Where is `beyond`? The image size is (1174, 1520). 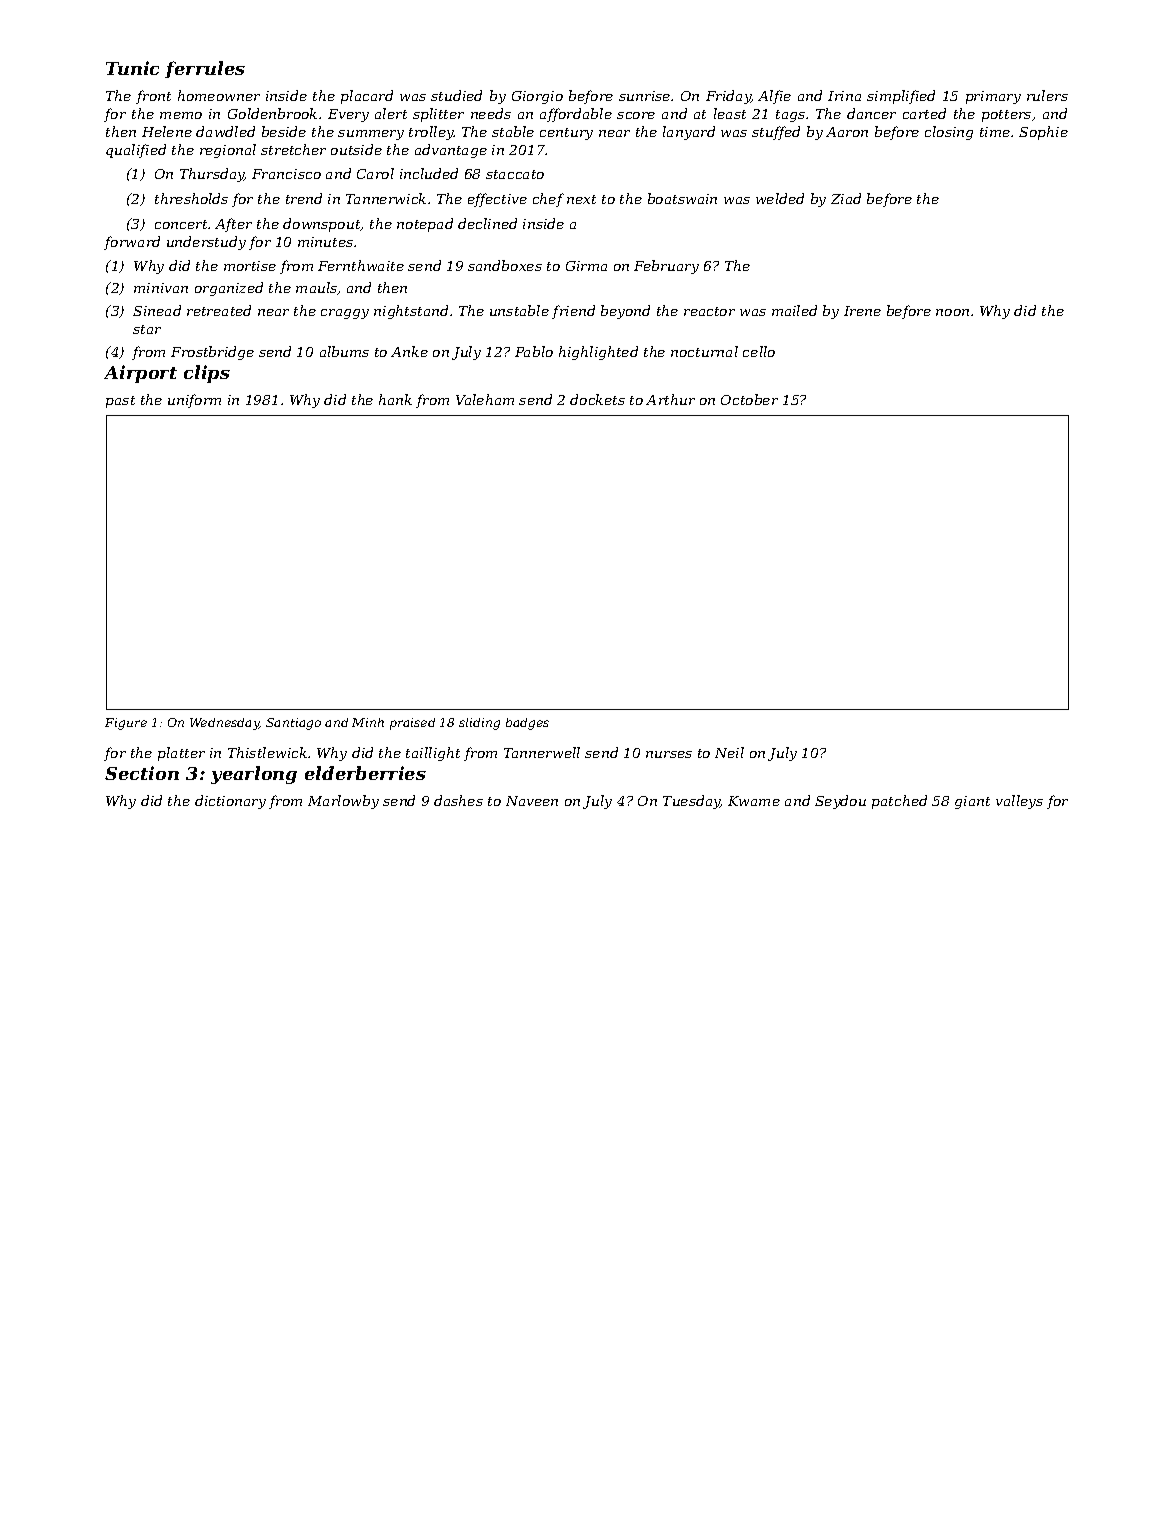
beyond is located at coordinates (625, 312).
